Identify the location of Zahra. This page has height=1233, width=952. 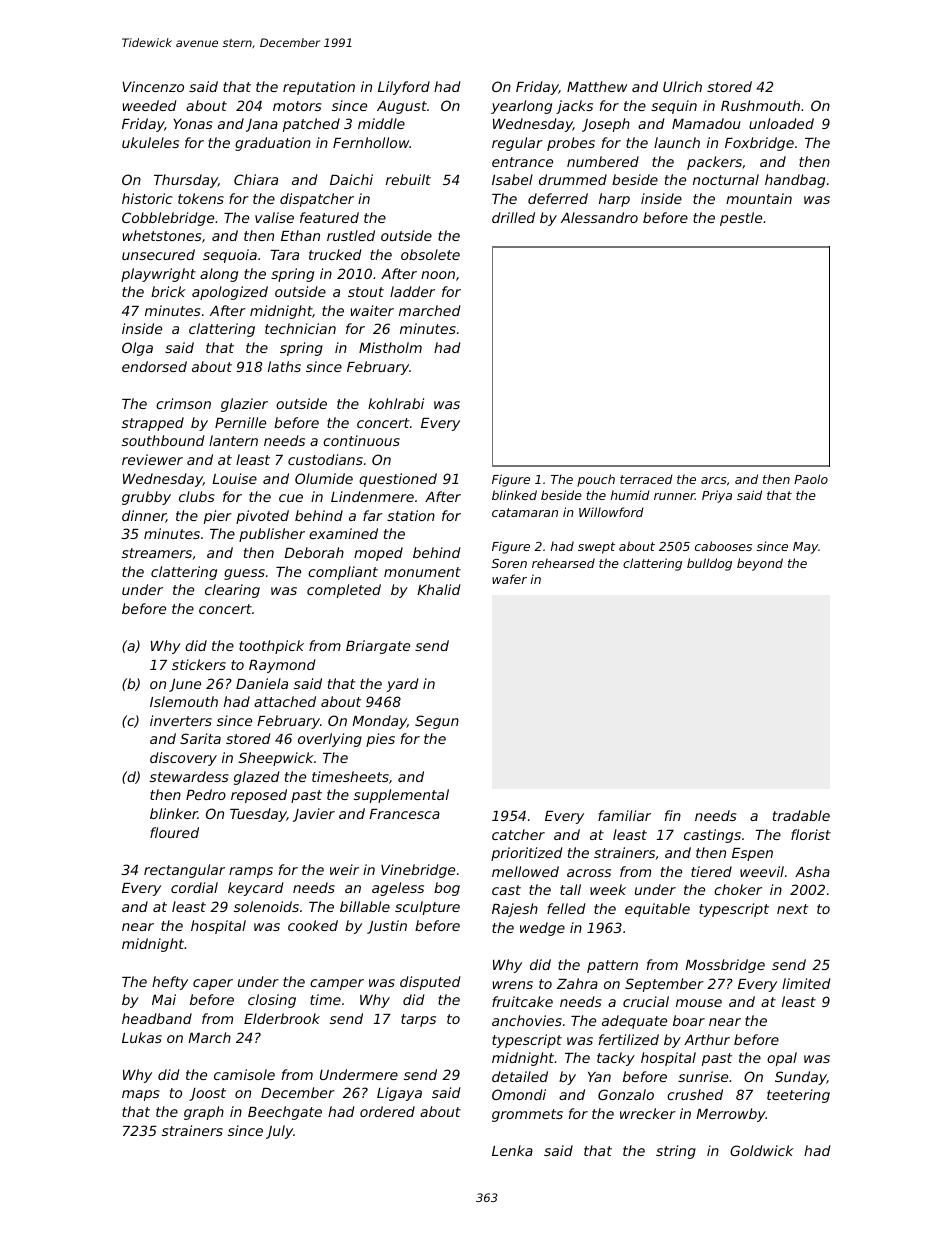
(577, 983).
